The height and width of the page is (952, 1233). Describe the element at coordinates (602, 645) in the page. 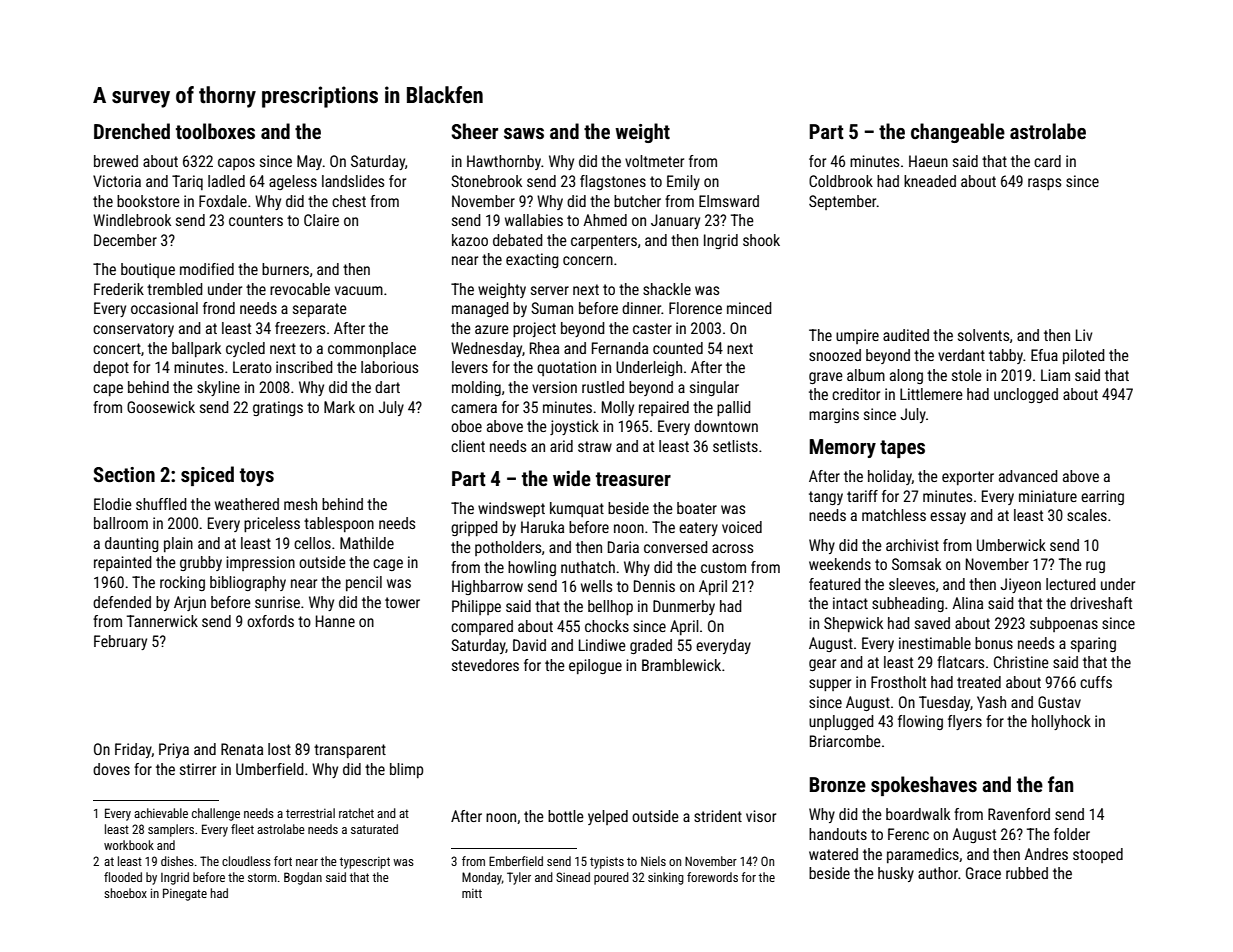

I see `Lindiwe` at that location.
